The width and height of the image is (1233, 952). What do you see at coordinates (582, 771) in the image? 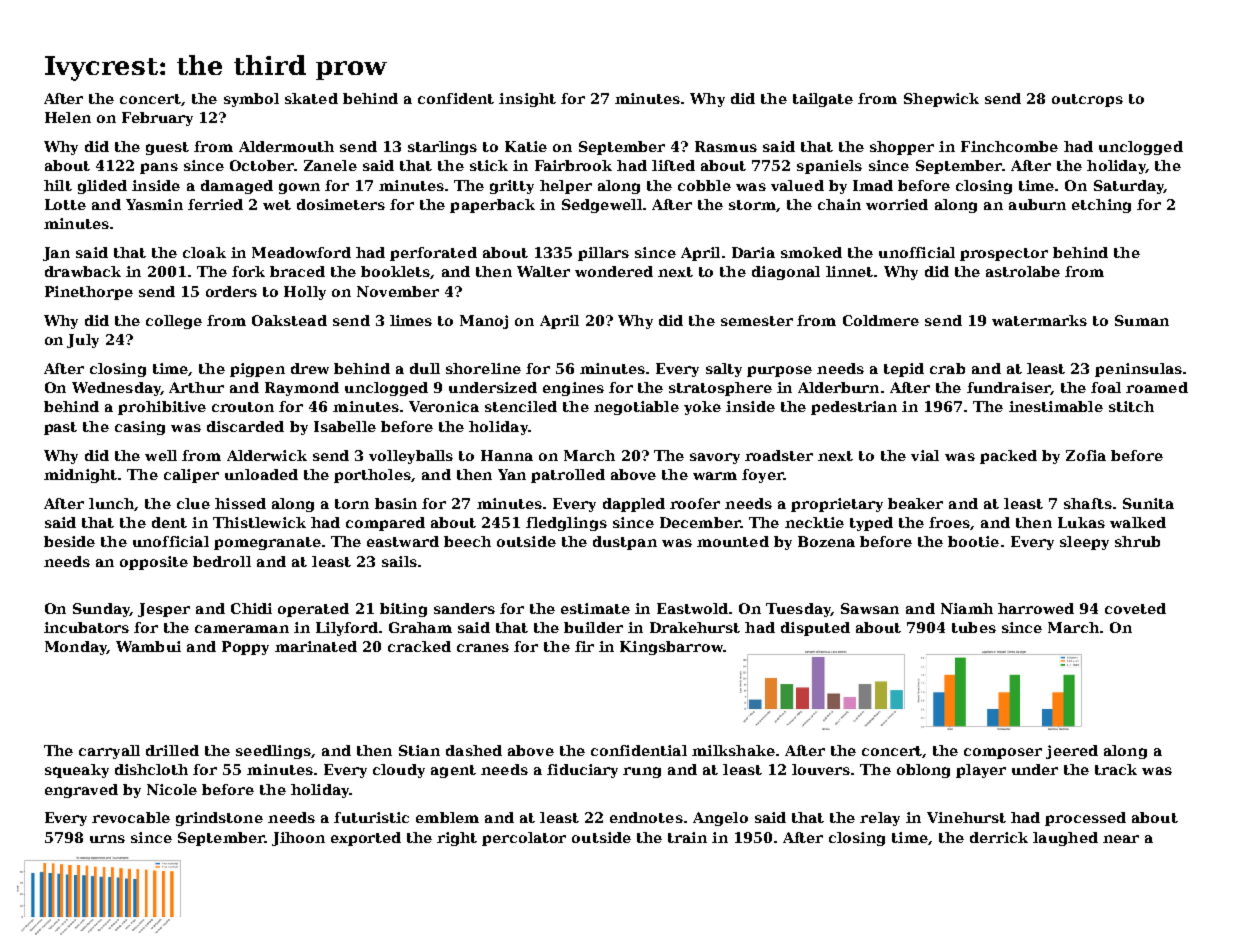
I see `fiduciary` at bounding box center [582, 771].
